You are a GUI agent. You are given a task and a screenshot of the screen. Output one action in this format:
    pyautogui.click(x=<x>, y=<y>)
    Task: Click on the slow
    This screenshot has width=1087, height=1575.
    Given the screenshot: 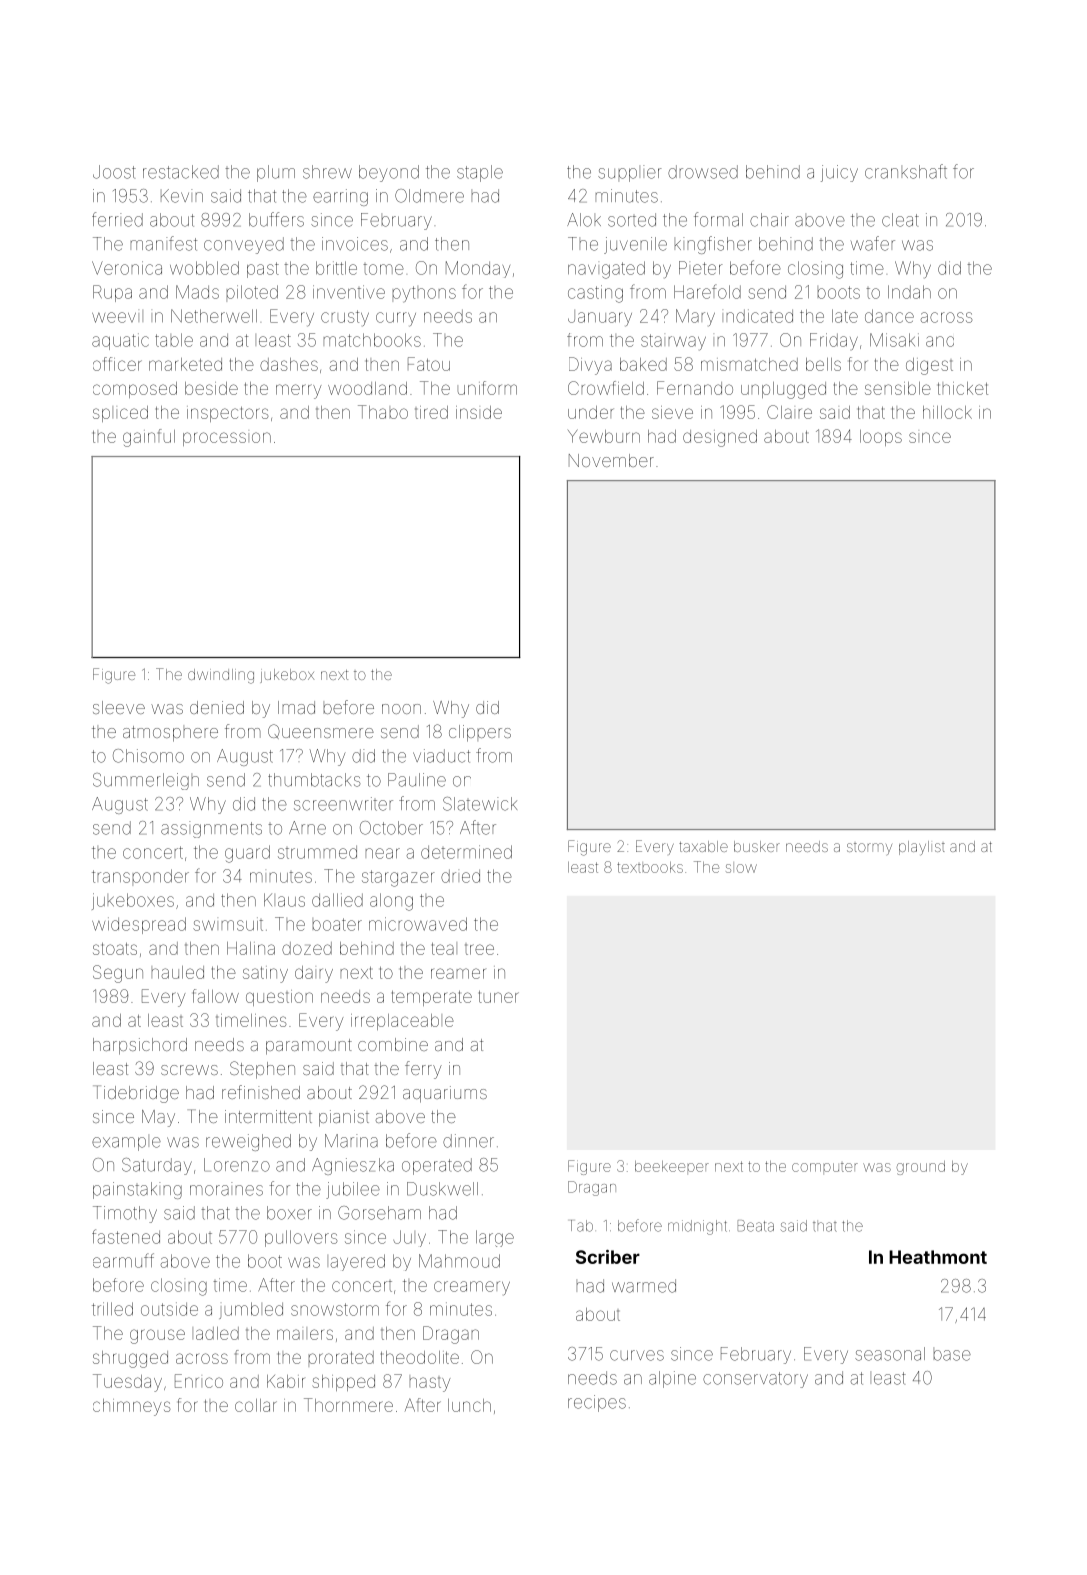 What is the action you would take?
    pyautogui.click(x=741, y=868)
